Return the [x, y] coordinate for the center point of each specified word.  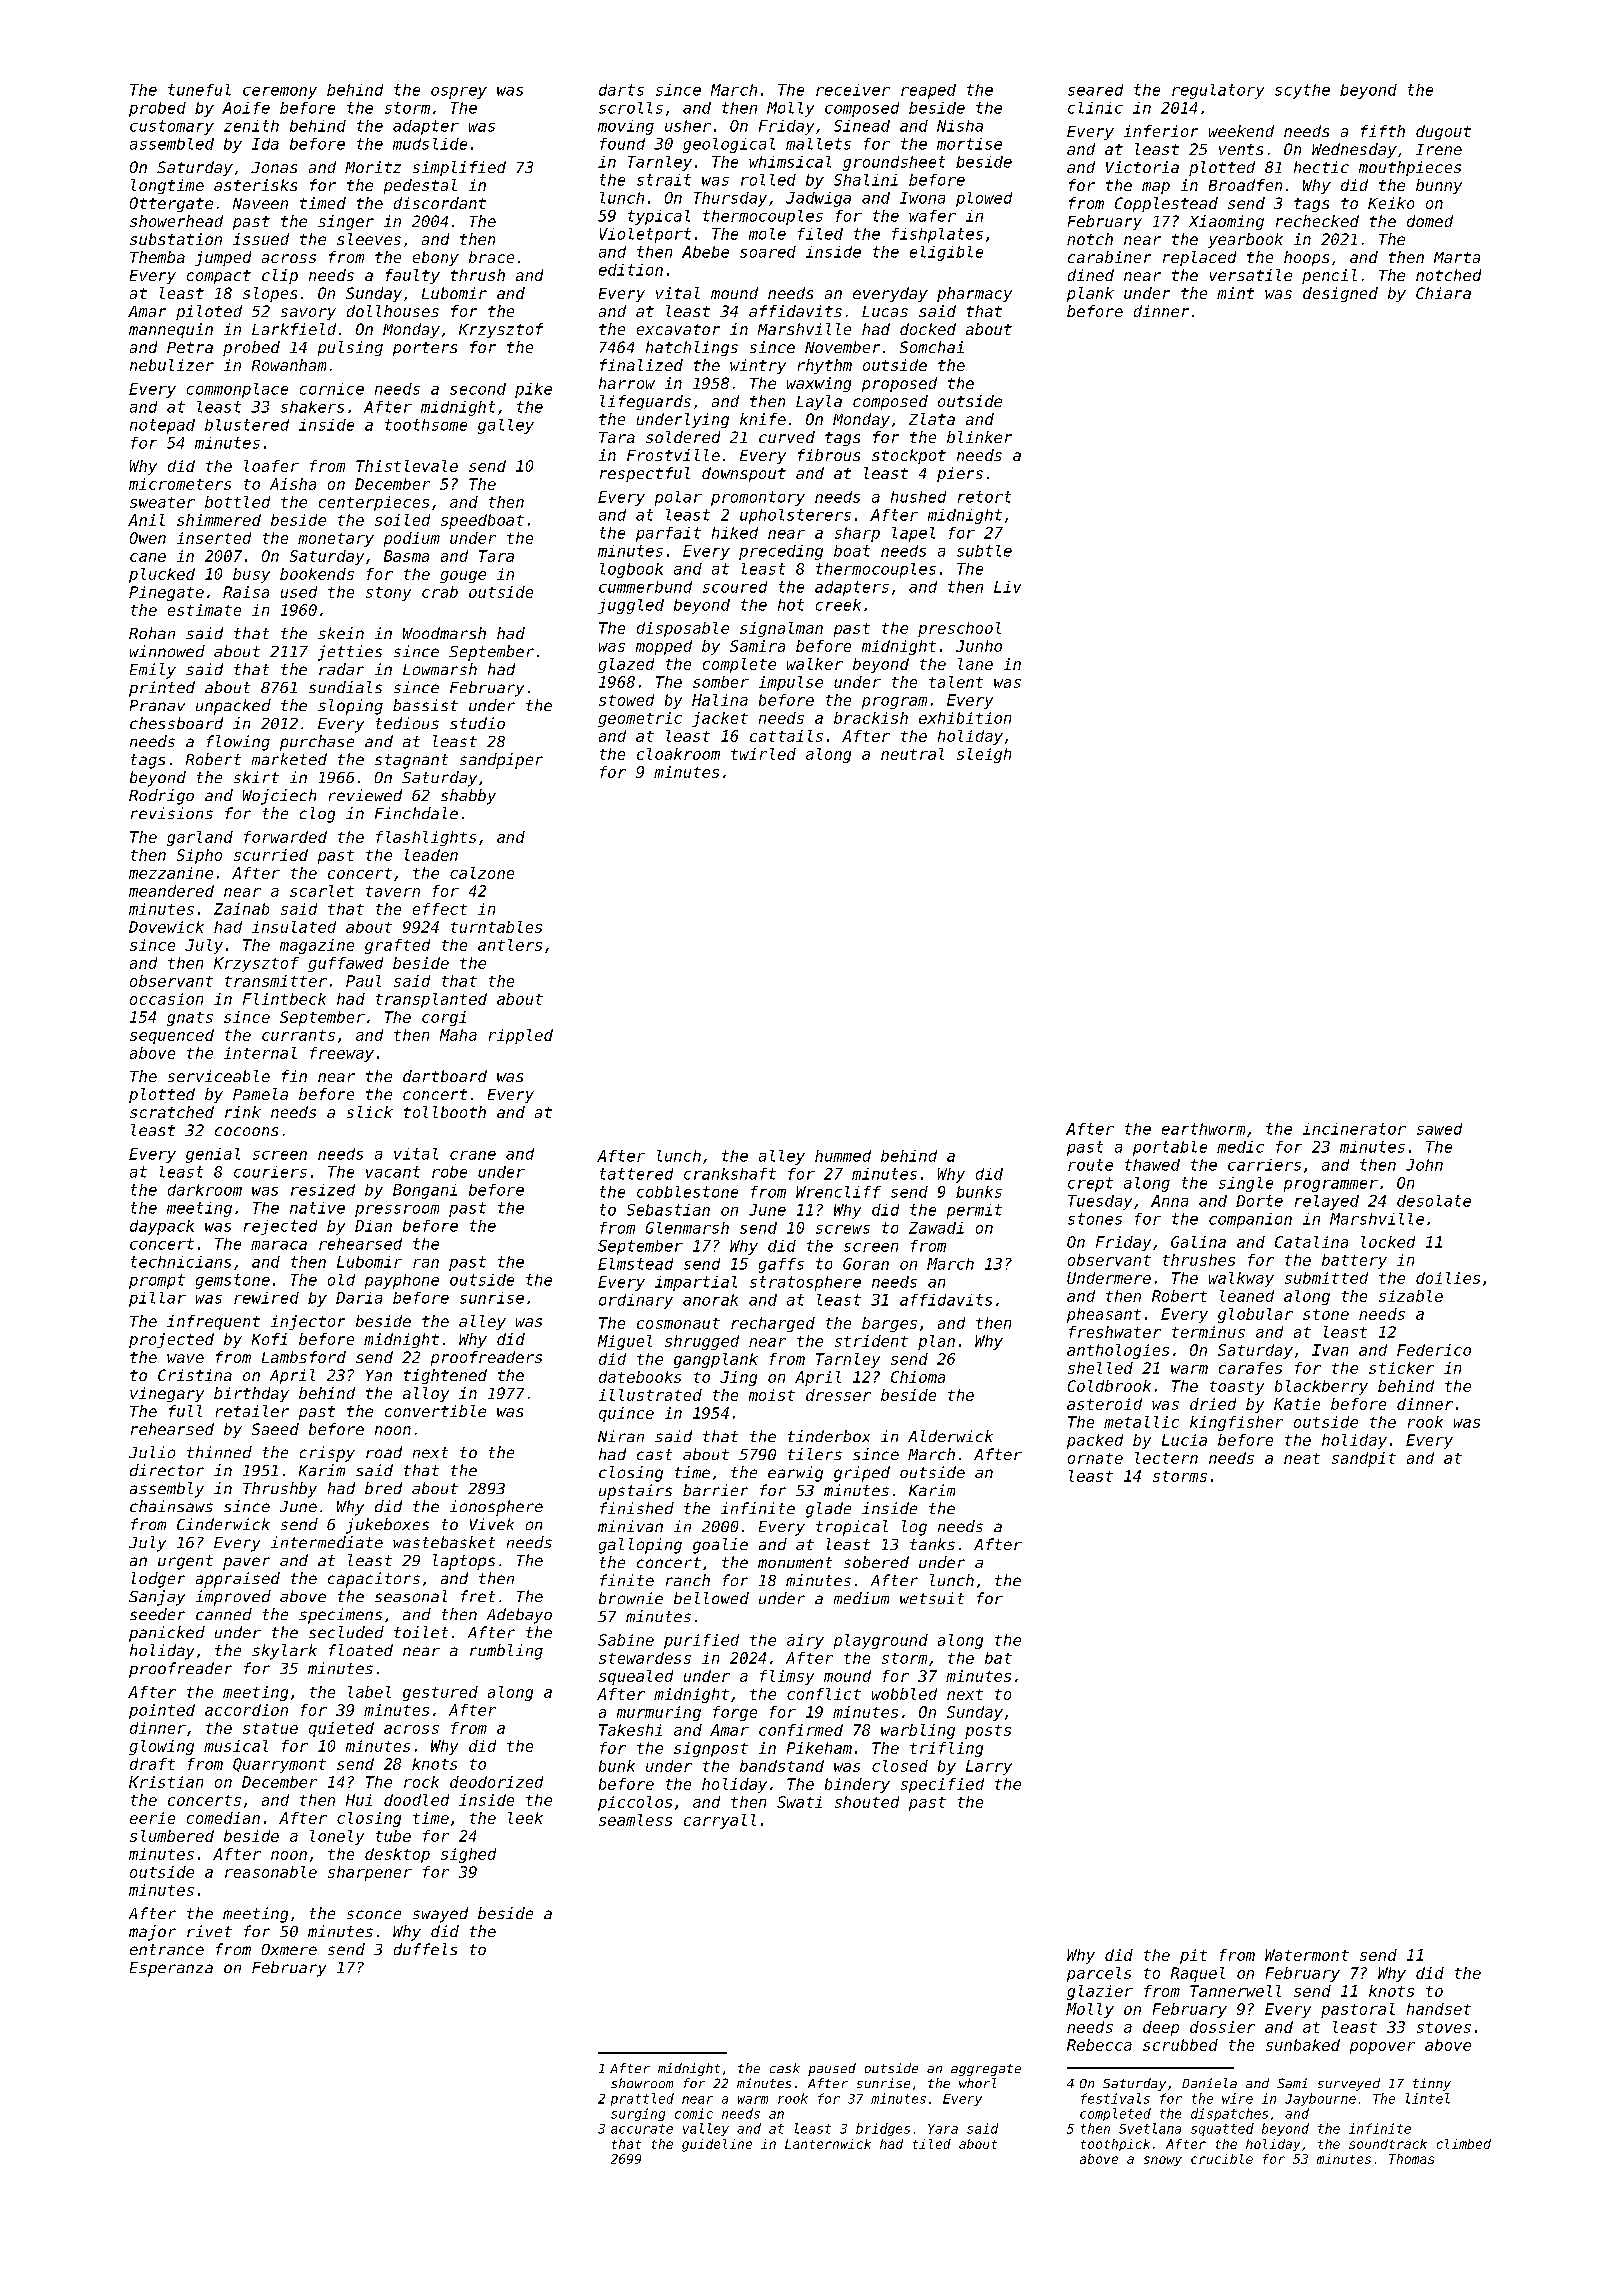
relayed [1327, 1202]
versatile [1251, 275]
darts [621, 90]
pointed [162, 1711]
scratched [172, 1112]
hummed [843, 1156]
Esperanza [171, 1969]
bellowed [711, 1598]
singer [346, 222]
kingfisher [1236, 1423]
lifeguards [645, 402]
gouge [463, 577]
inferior [1161, 131]
